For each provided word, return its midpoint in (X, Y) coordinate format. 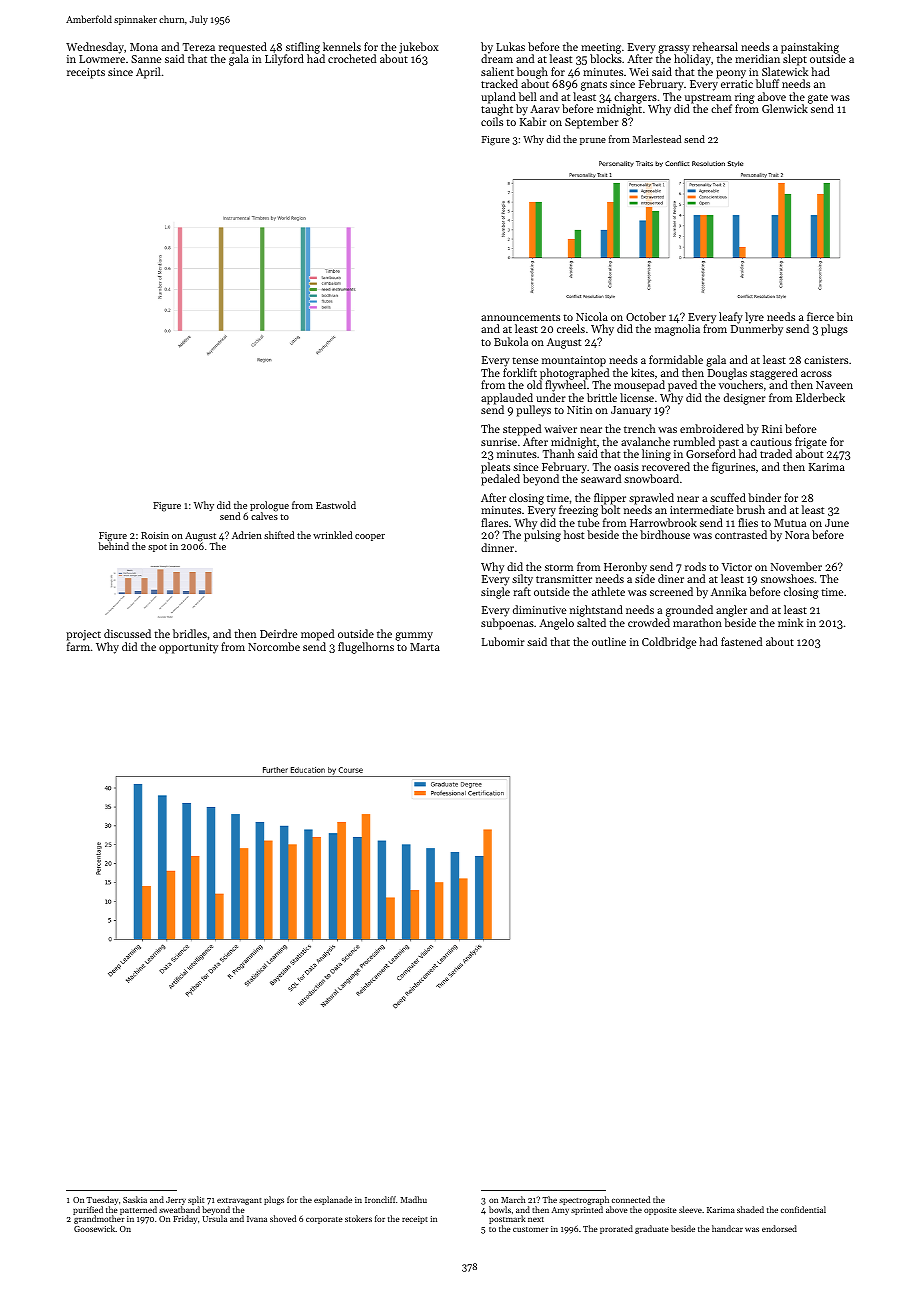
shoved (283, 1218)
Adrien (247, 535)
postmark (507, 1219)
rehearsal (715, 46)
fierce (820, 316)
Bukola (511, 341)
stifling (303, 48)
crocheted (352, 58)
